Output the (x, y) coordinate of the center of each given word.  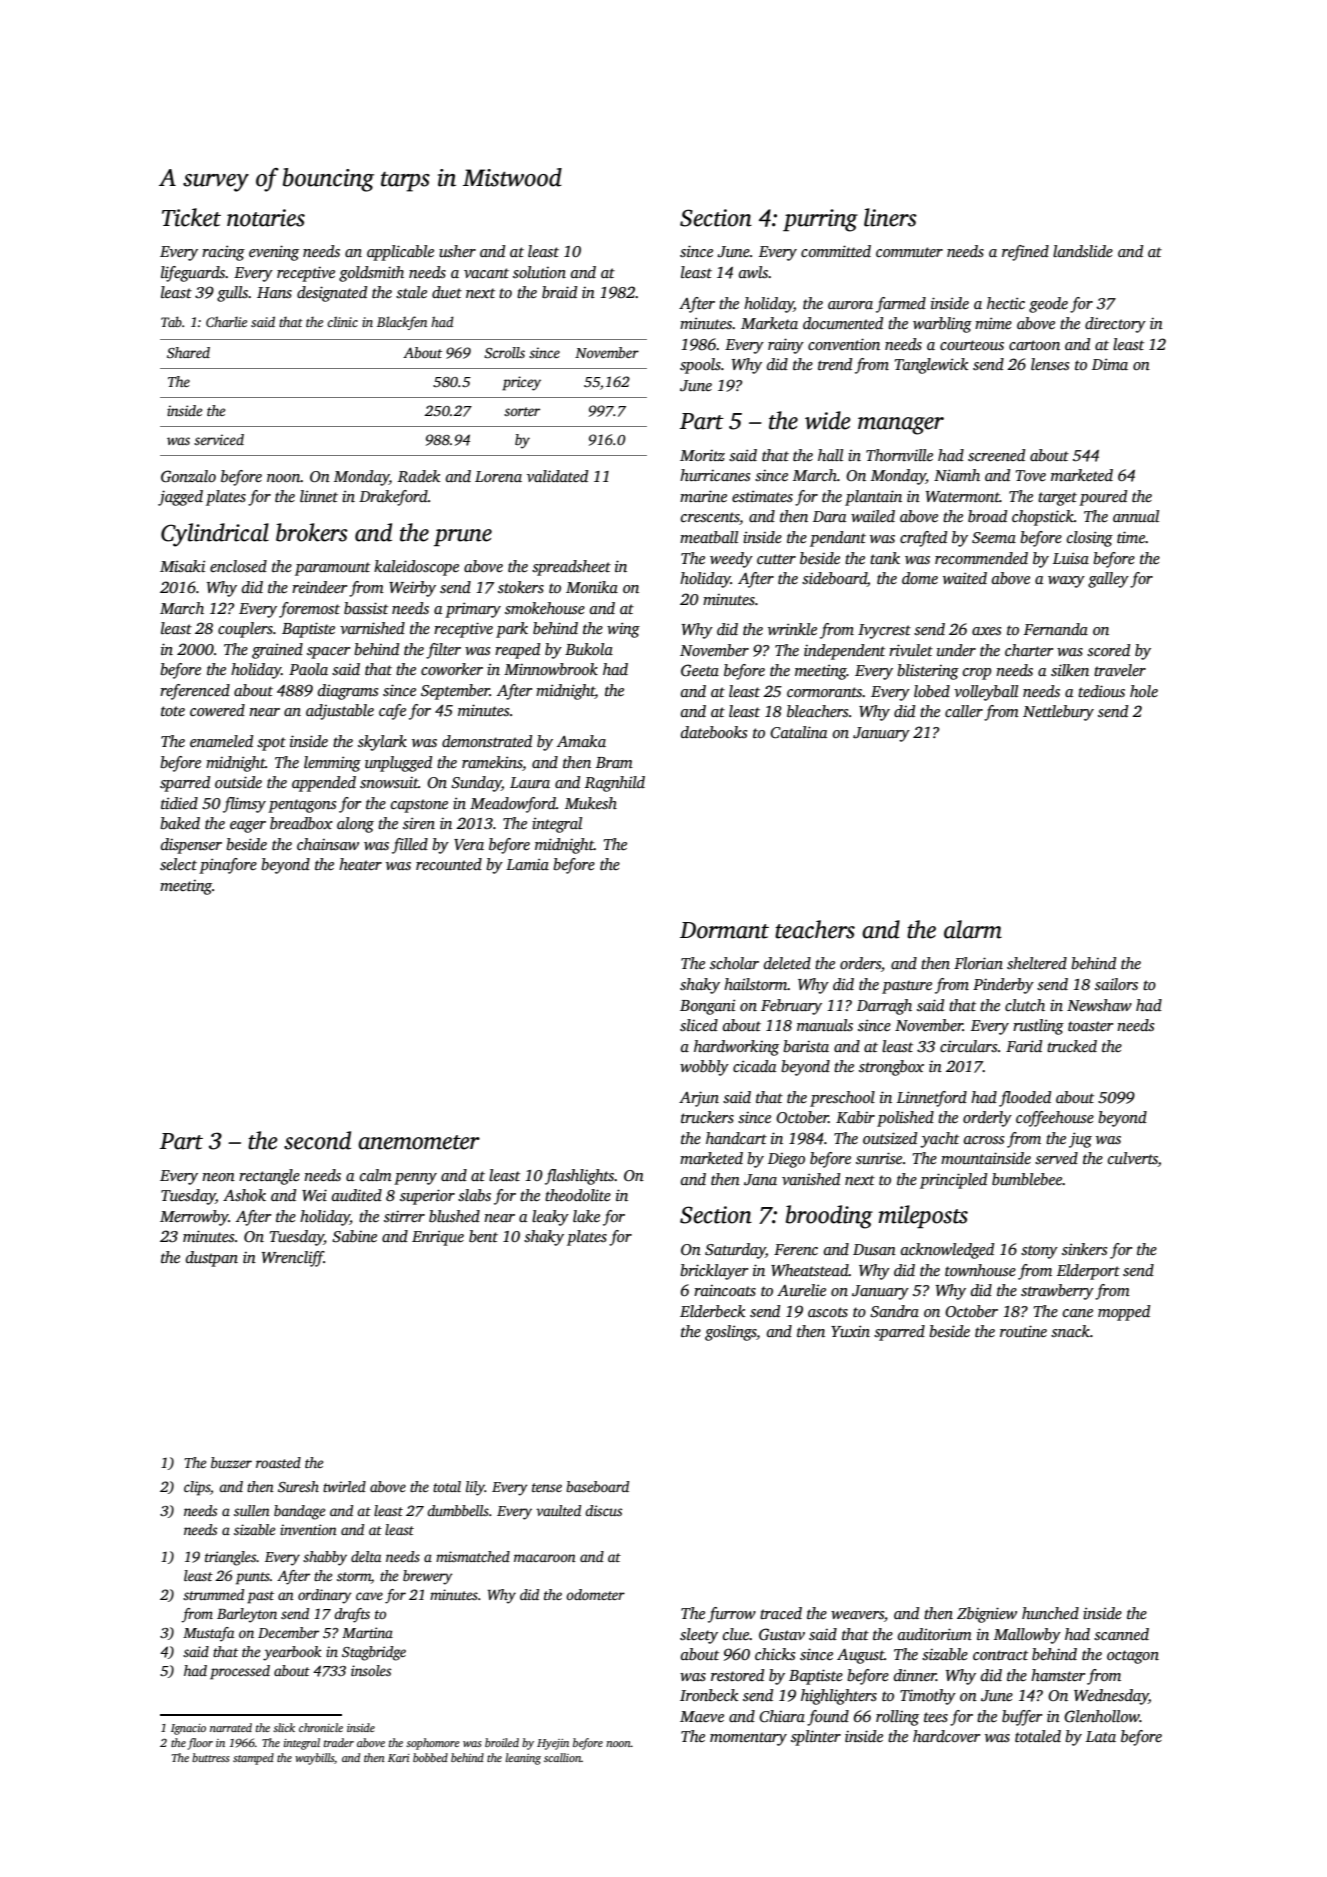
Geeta (700, 670)
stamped (253, 1759)
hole (1144, 691)
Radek (419, 476)
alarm (973, 929)
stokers (521, 587)
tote (173, 711)
